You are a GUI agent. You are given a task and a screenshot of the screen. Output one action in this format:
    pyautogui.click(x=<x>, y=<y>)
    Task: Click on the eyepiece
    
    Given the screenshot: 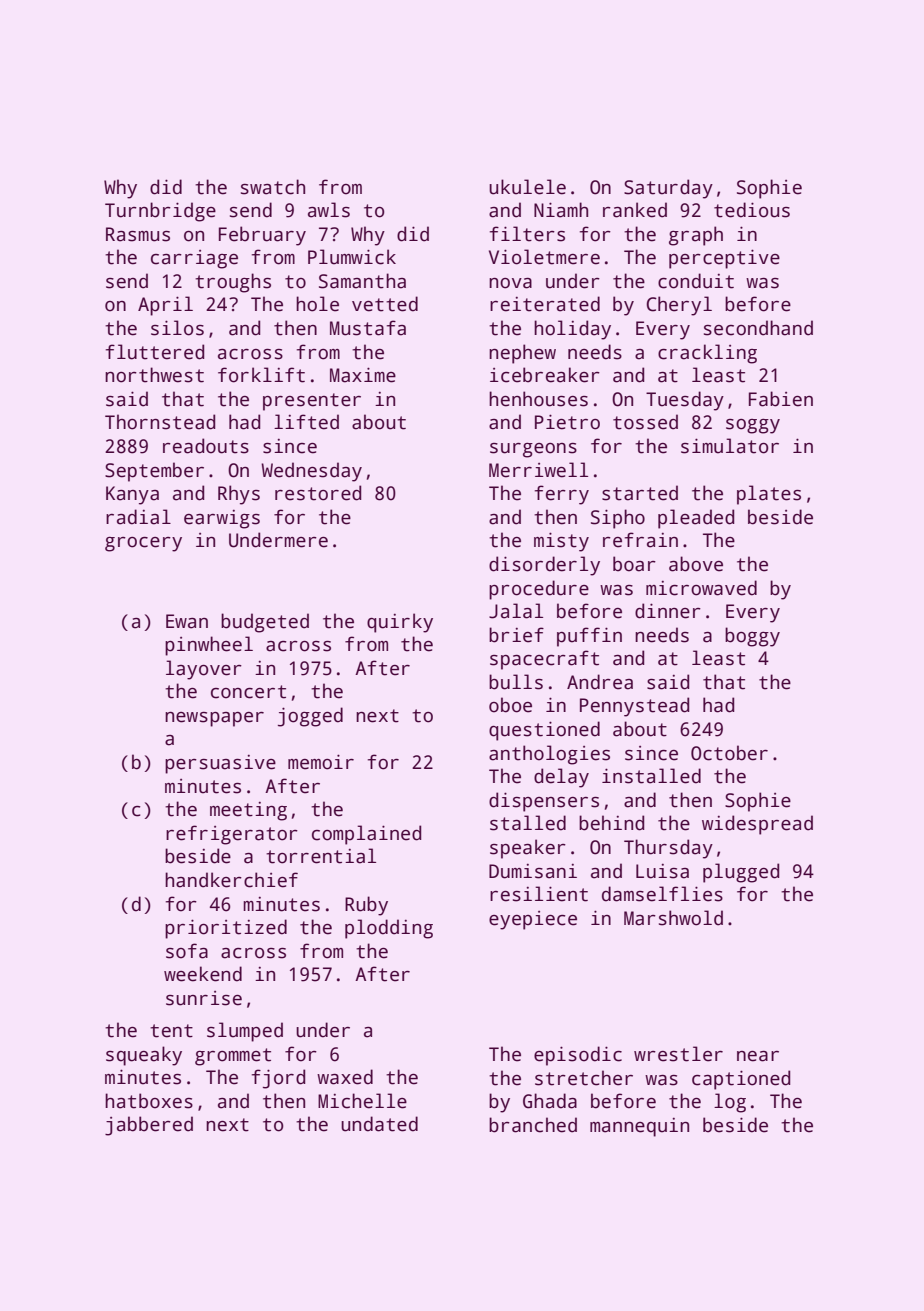 What is the action you would take?
    pyautogui.click(x=533, y=920)
